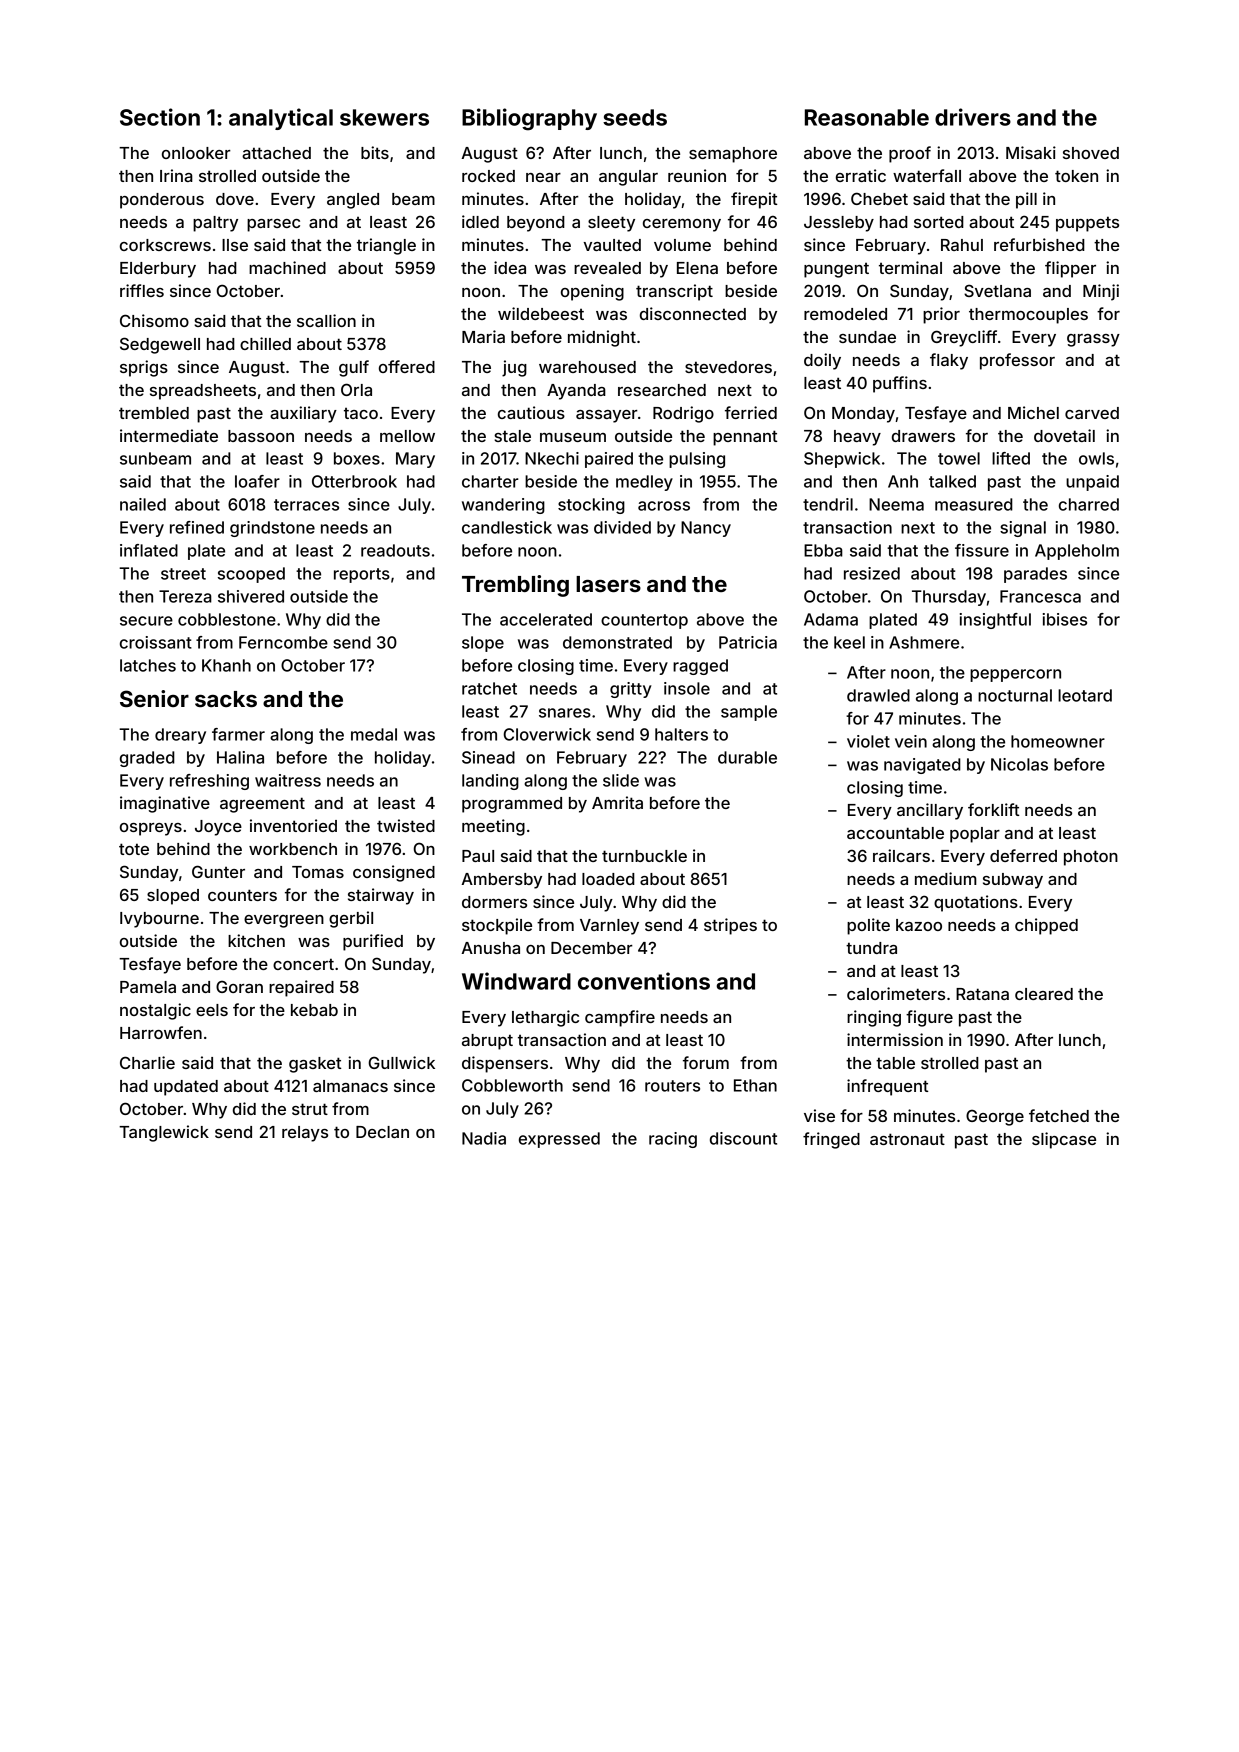  Describe the element at coordinates (587, 367) in the screenshot. I see `warehoused` at that location.
